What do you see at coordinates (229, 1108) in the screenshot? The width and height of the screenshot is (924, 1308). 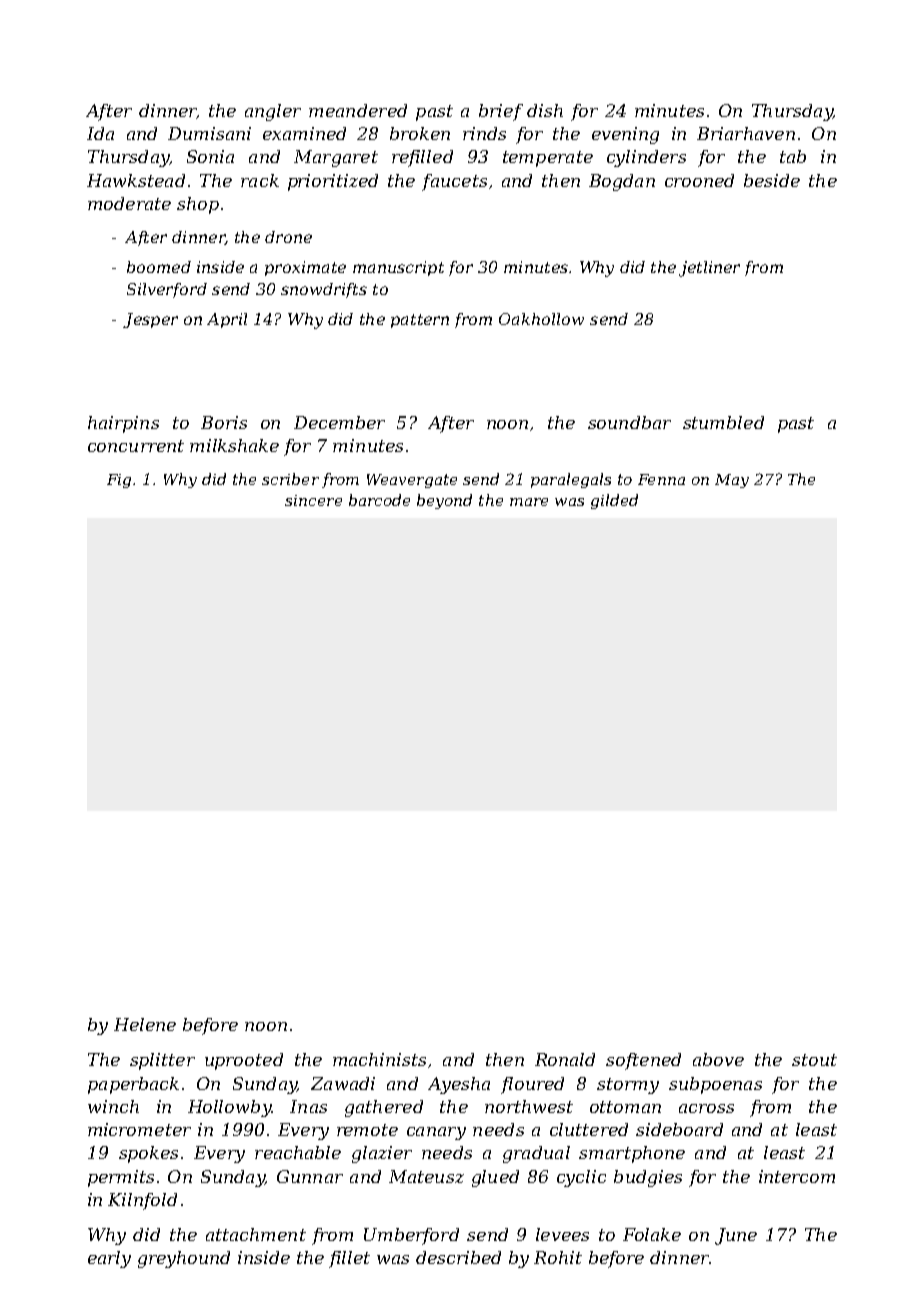 I see `Hollowby` at bounding box center [229, 1108].
